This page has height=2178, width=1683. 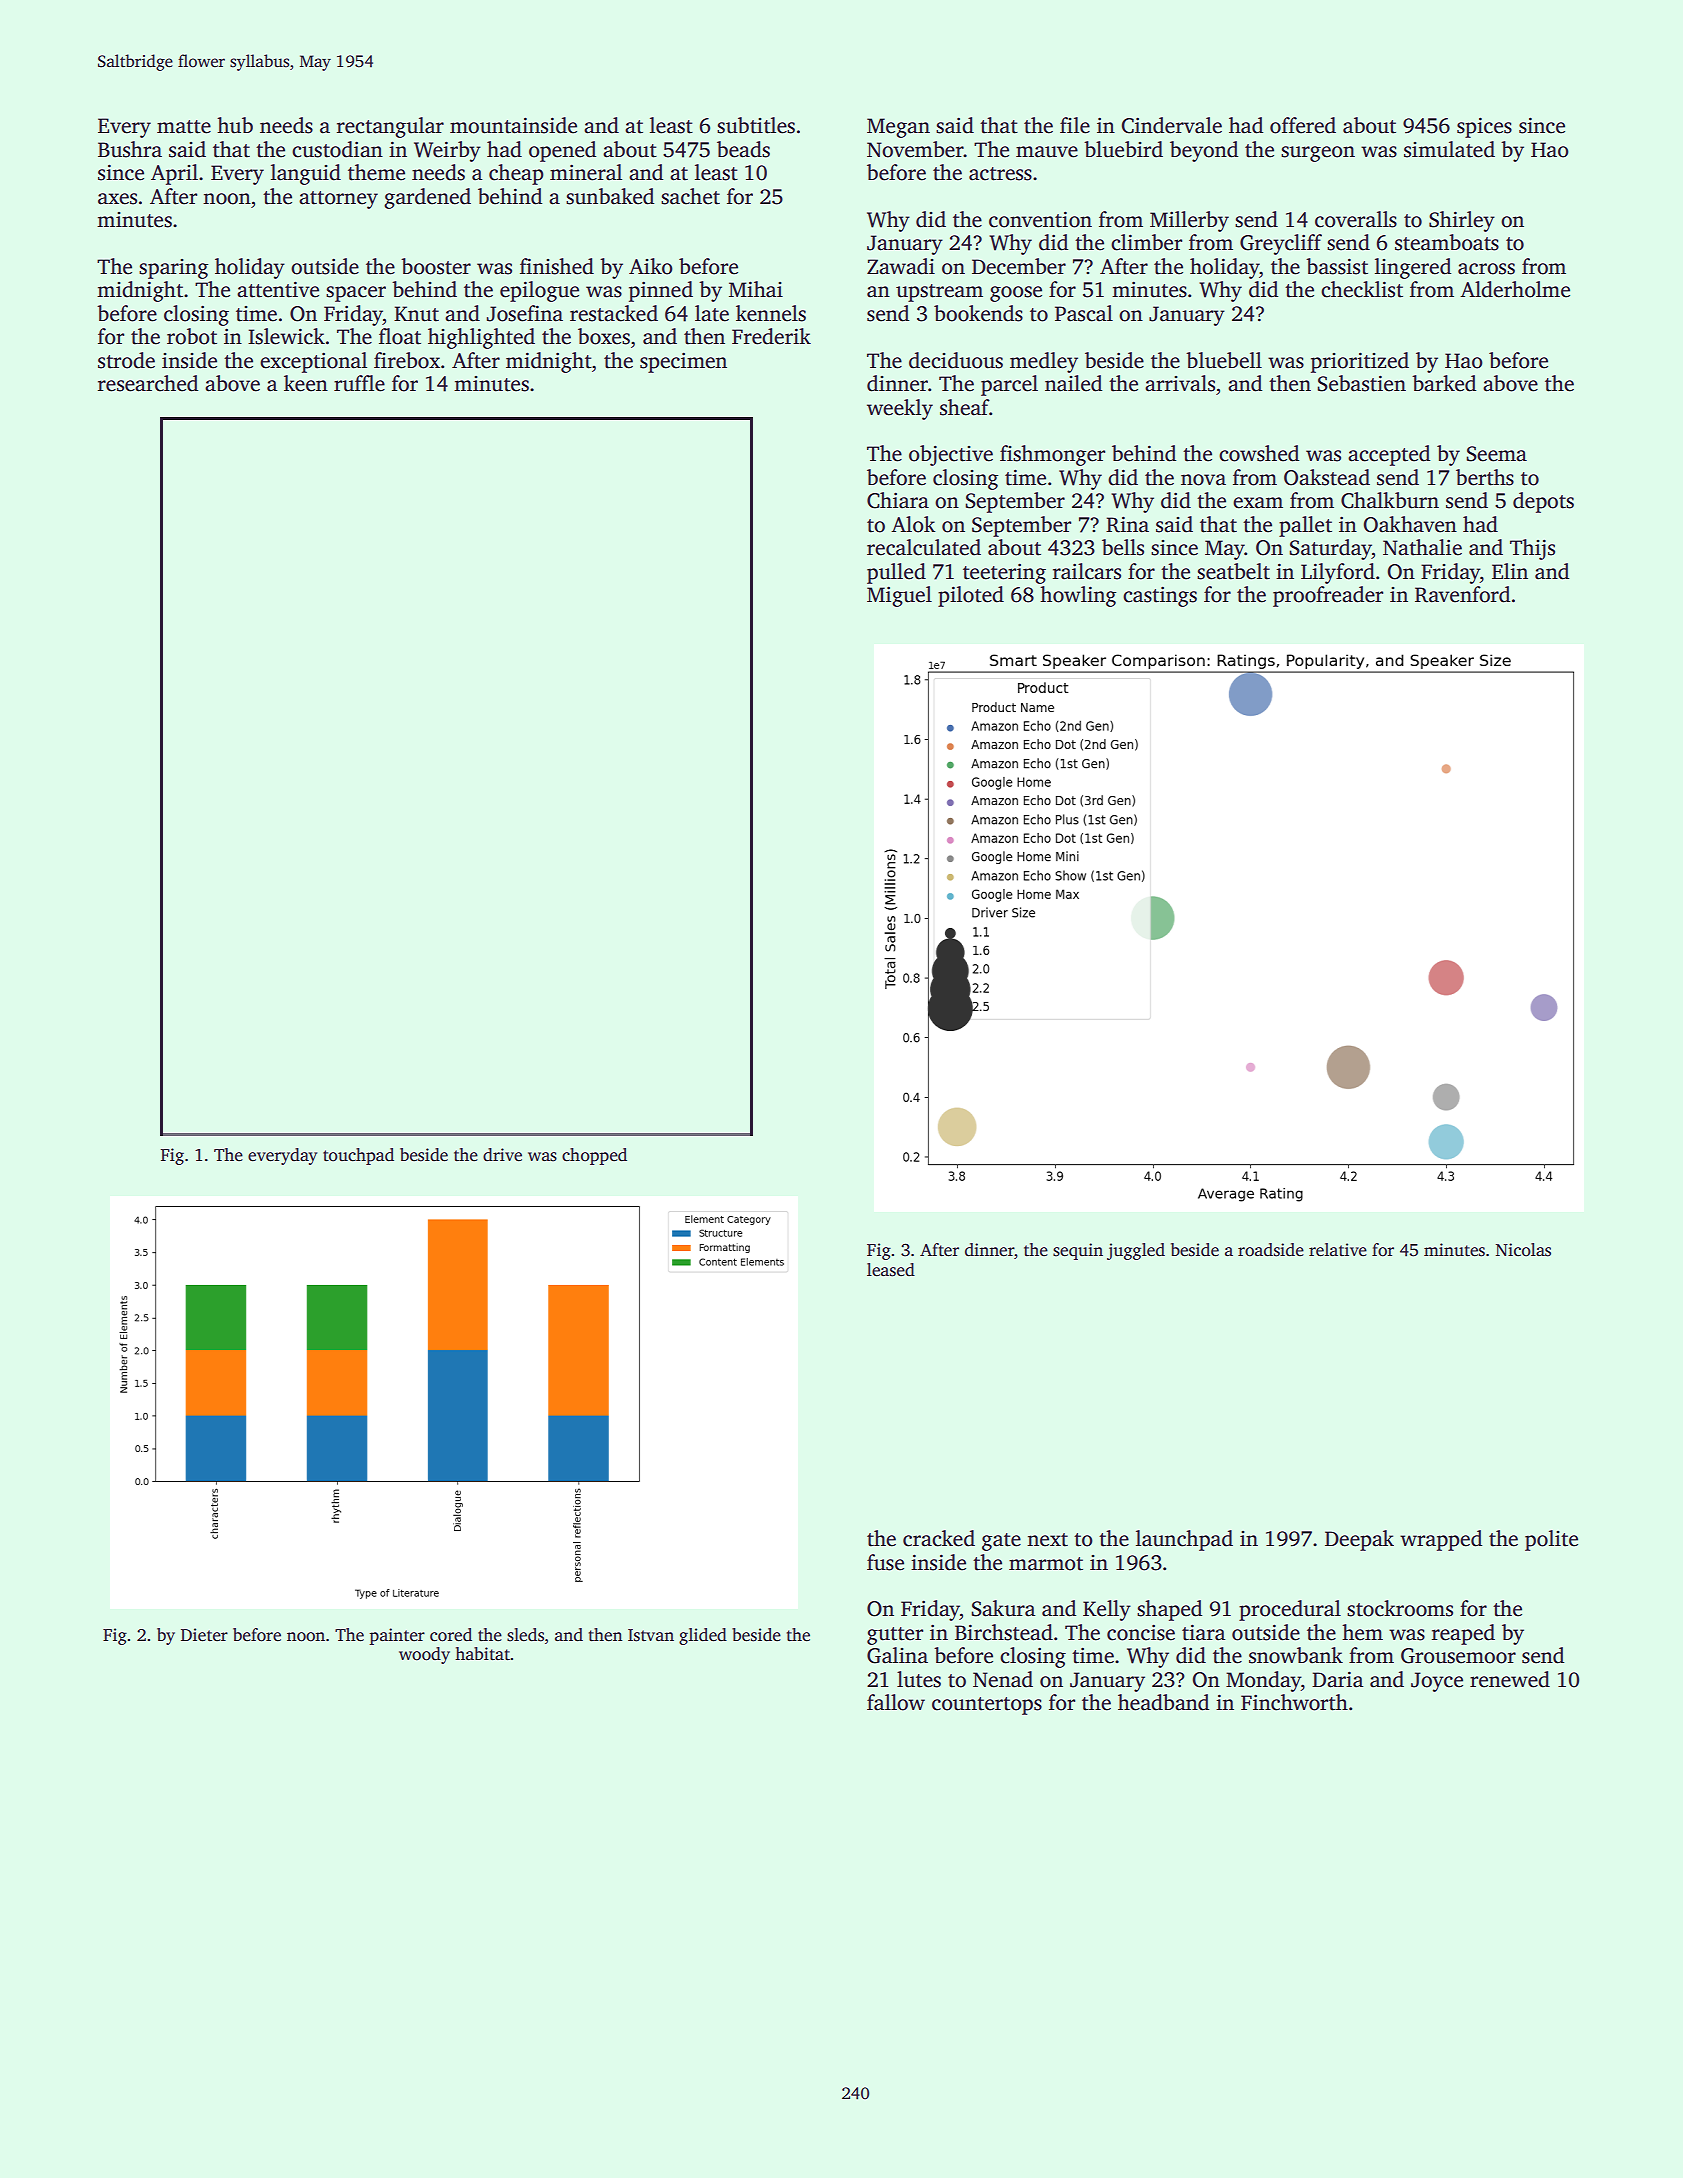 I want to click on Dieter, so click(x=204, y=1635).
